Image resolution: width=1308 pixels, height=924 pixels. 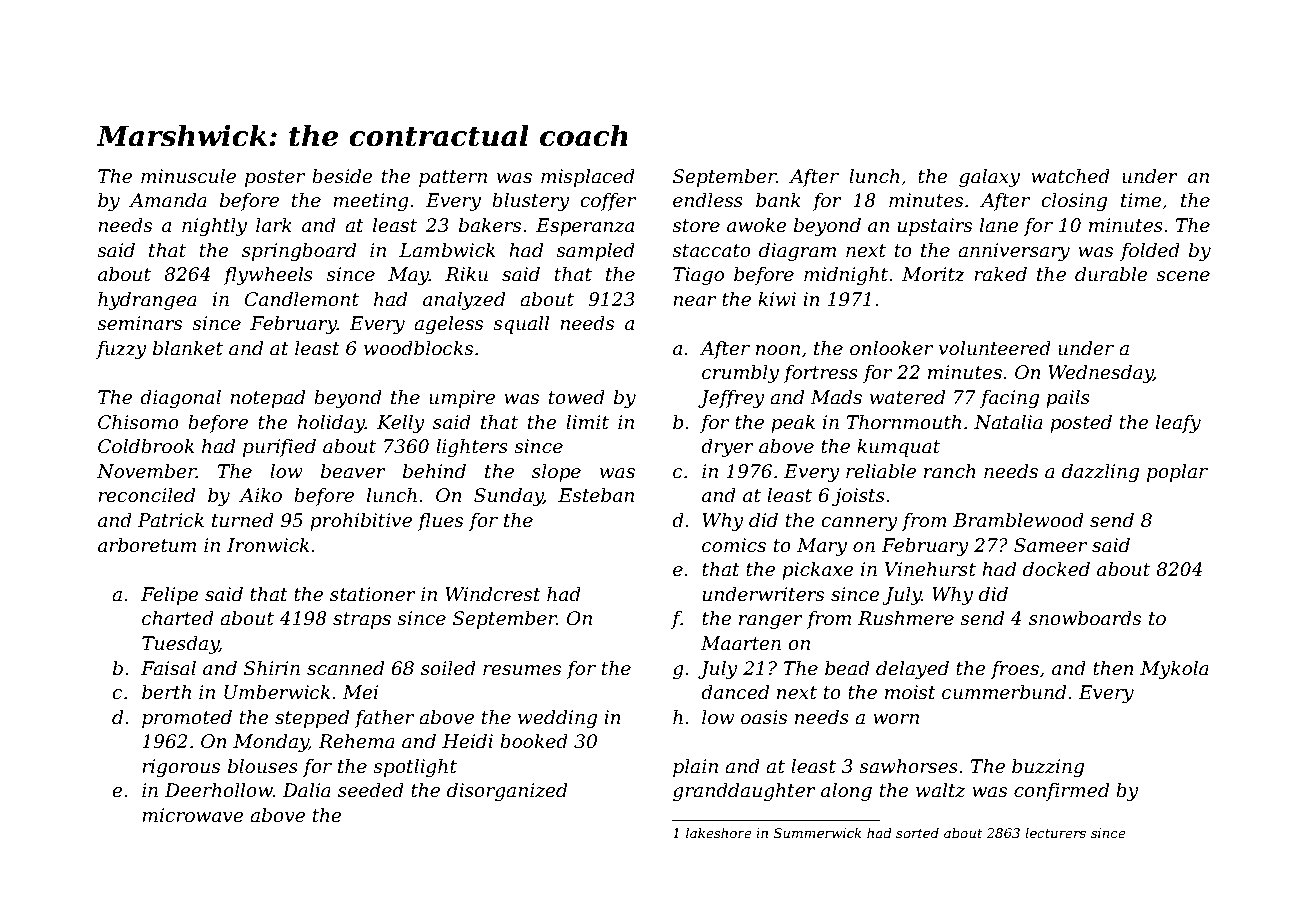 I want to click on Maarten, so click(x=741, y=643).
